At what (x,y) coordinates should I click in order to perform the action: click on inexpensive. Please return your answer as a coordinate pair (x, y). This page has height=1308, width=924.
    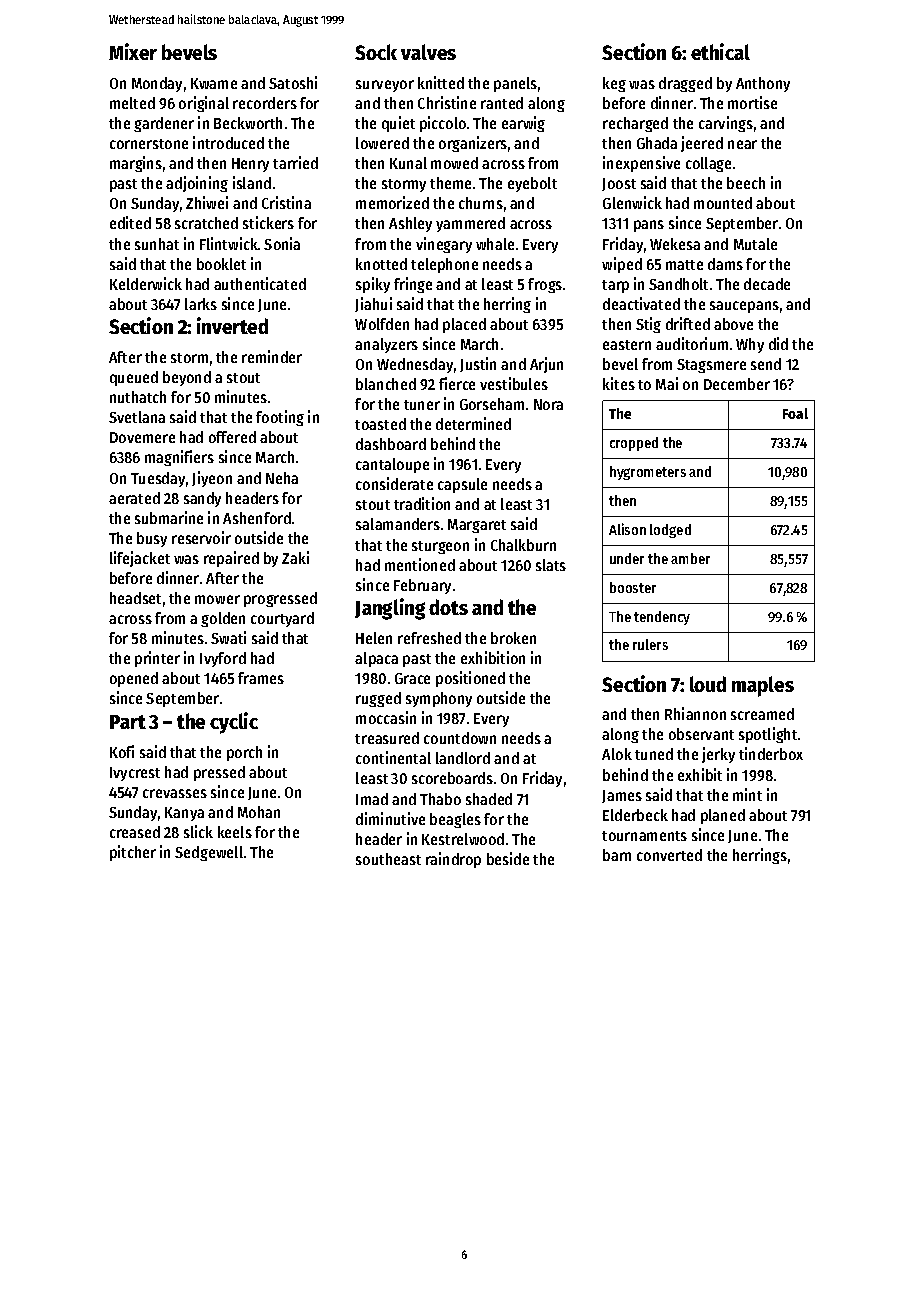
    Looking at the image, I should click on (641, 164).
